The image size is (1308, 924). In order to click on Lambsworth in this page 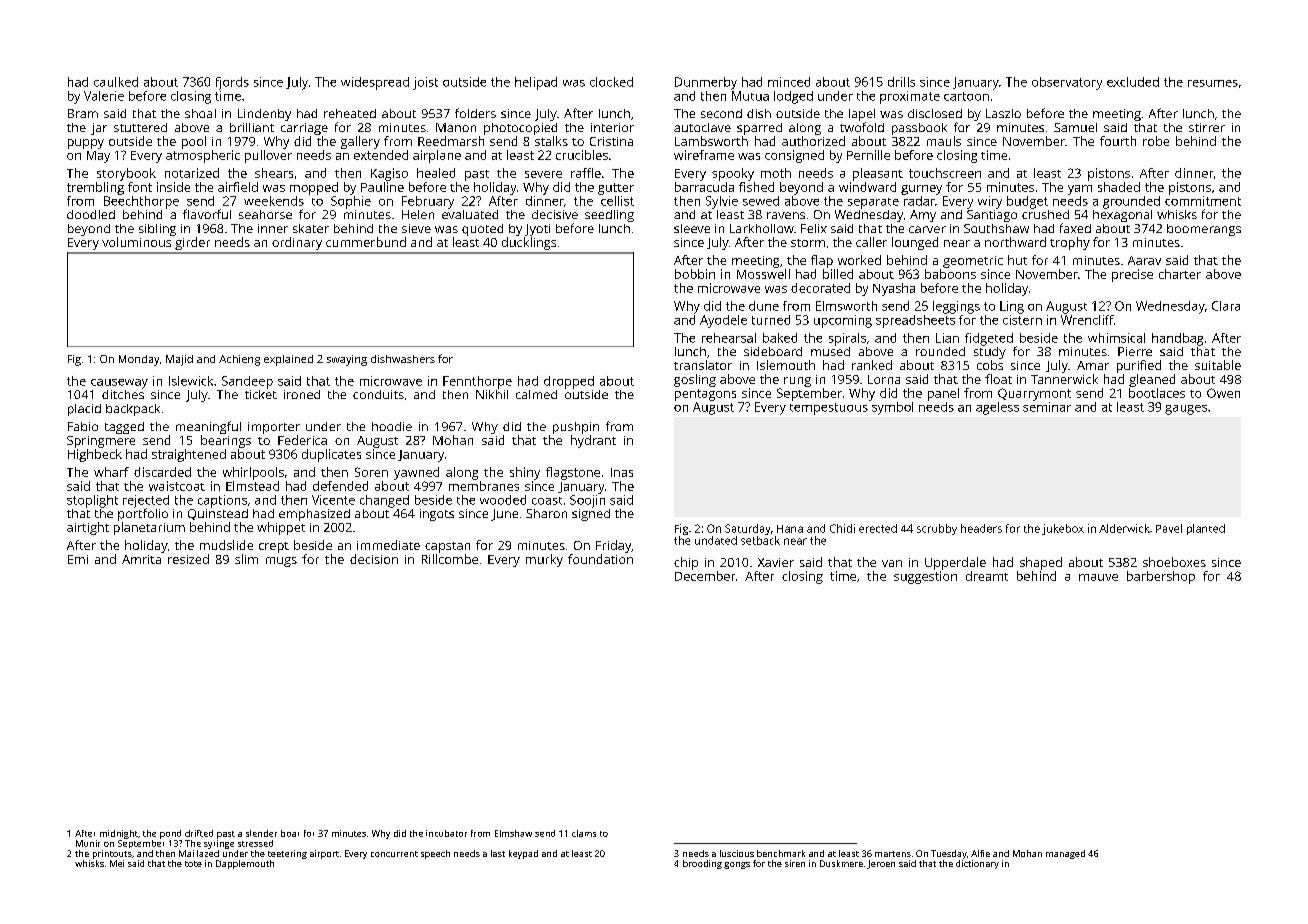, I will do `click(711, 141)`.
